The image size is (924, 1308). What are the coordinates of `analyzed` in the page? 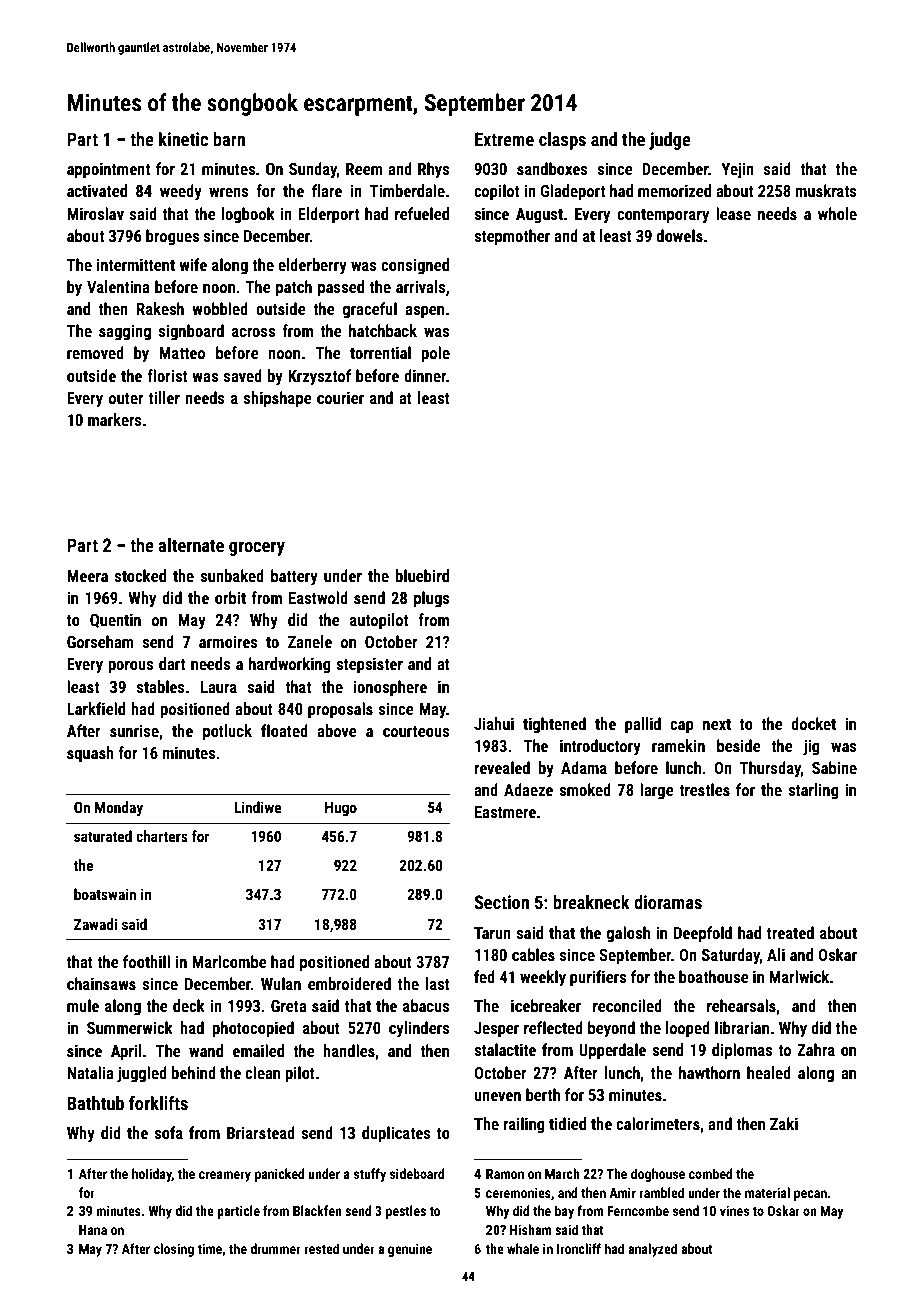 It's located at (652, 1250).
